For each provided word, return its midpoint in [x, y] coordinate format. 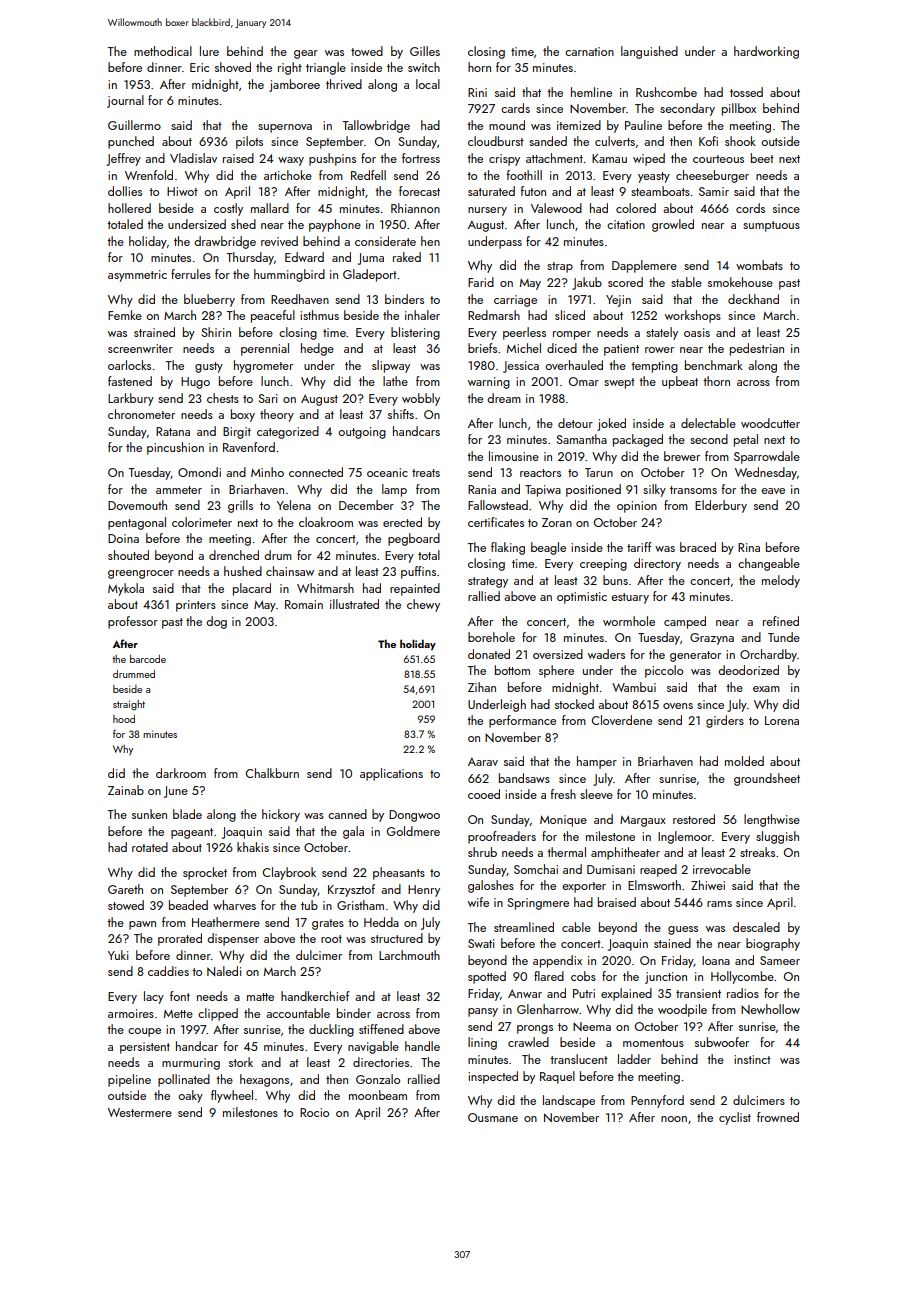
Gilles [425, 51]
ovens [678, 706]
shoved [233, 67]
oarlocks [129, 365]
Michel [524, 348]
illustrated [354, 604]
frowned [778, 1117]
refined [781, 621]
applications [391, 774]
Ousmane [493, 1117]
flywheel [232, 1096]
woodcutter [770, 423]
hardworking [766, 52]
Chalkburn [272, 773]
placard [252, 589]
